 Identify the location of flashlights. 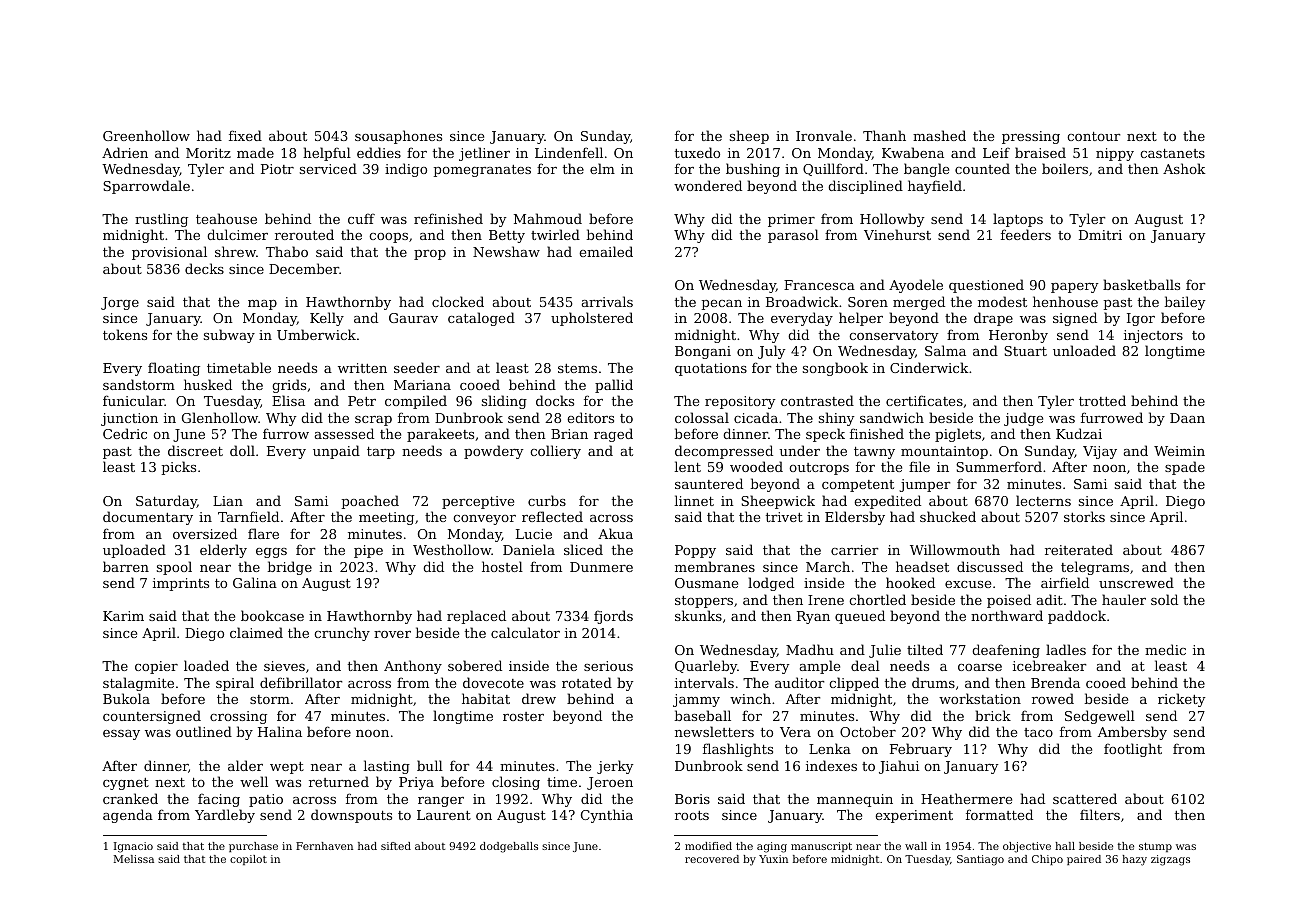
(738, 750).
